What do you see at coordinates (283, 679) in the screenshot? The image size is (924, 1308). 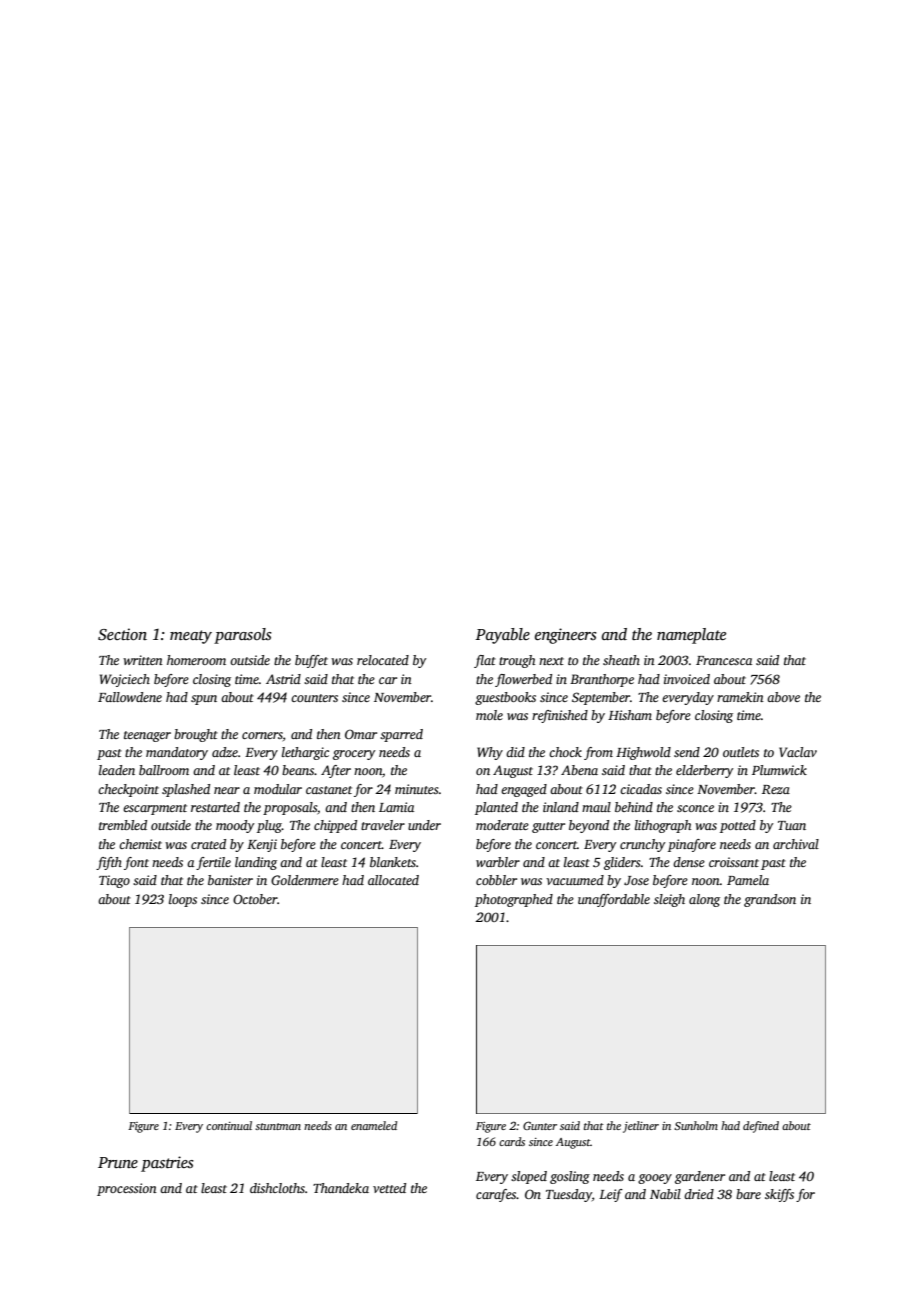 I see `Astrid` at bounding box center [283, 679].
